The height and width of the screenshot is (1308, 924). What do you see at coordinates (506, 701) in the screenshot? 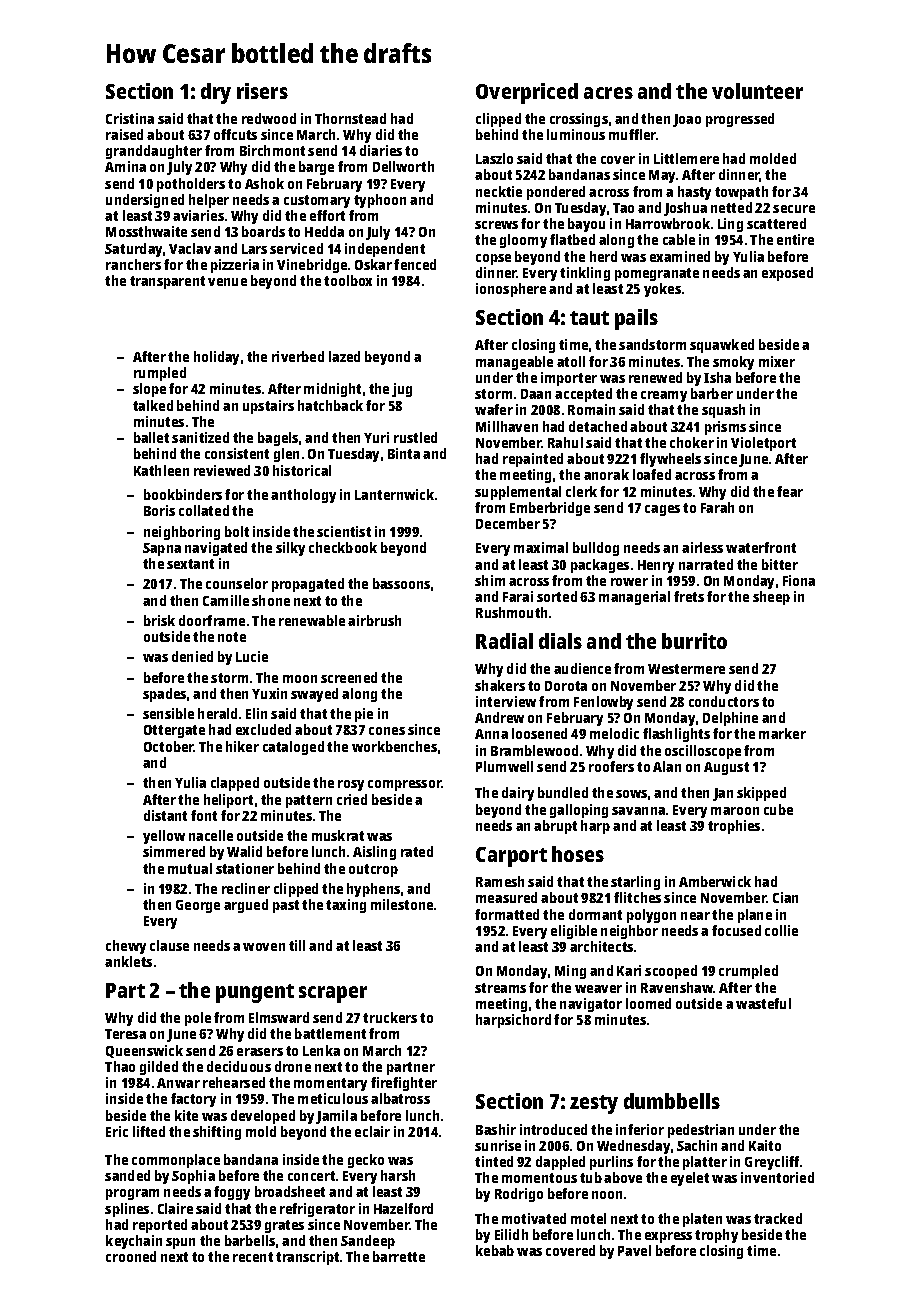
I see `interview` at bounding box center [506, 701].
